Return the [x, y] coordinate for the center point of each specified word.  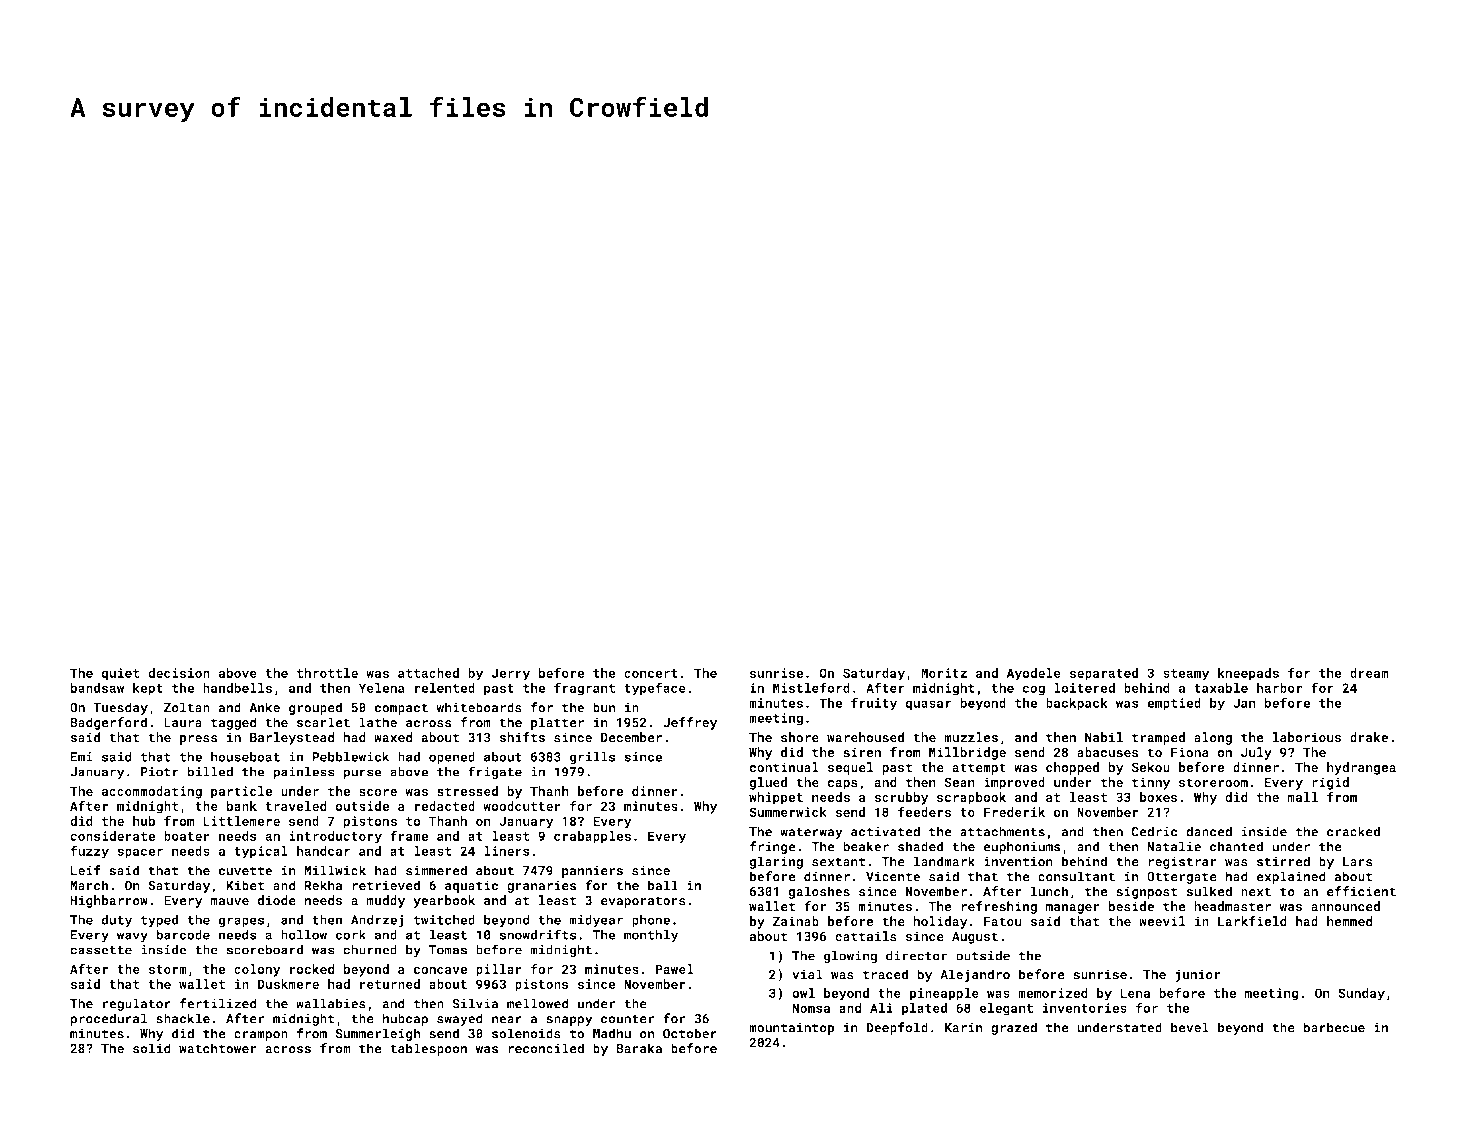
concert [651, 673]
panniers [592, 871]
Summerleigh [378, 1034]
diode [276, 900]
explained [1291, 877]
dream [1369, 673]
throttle [327, 673]
